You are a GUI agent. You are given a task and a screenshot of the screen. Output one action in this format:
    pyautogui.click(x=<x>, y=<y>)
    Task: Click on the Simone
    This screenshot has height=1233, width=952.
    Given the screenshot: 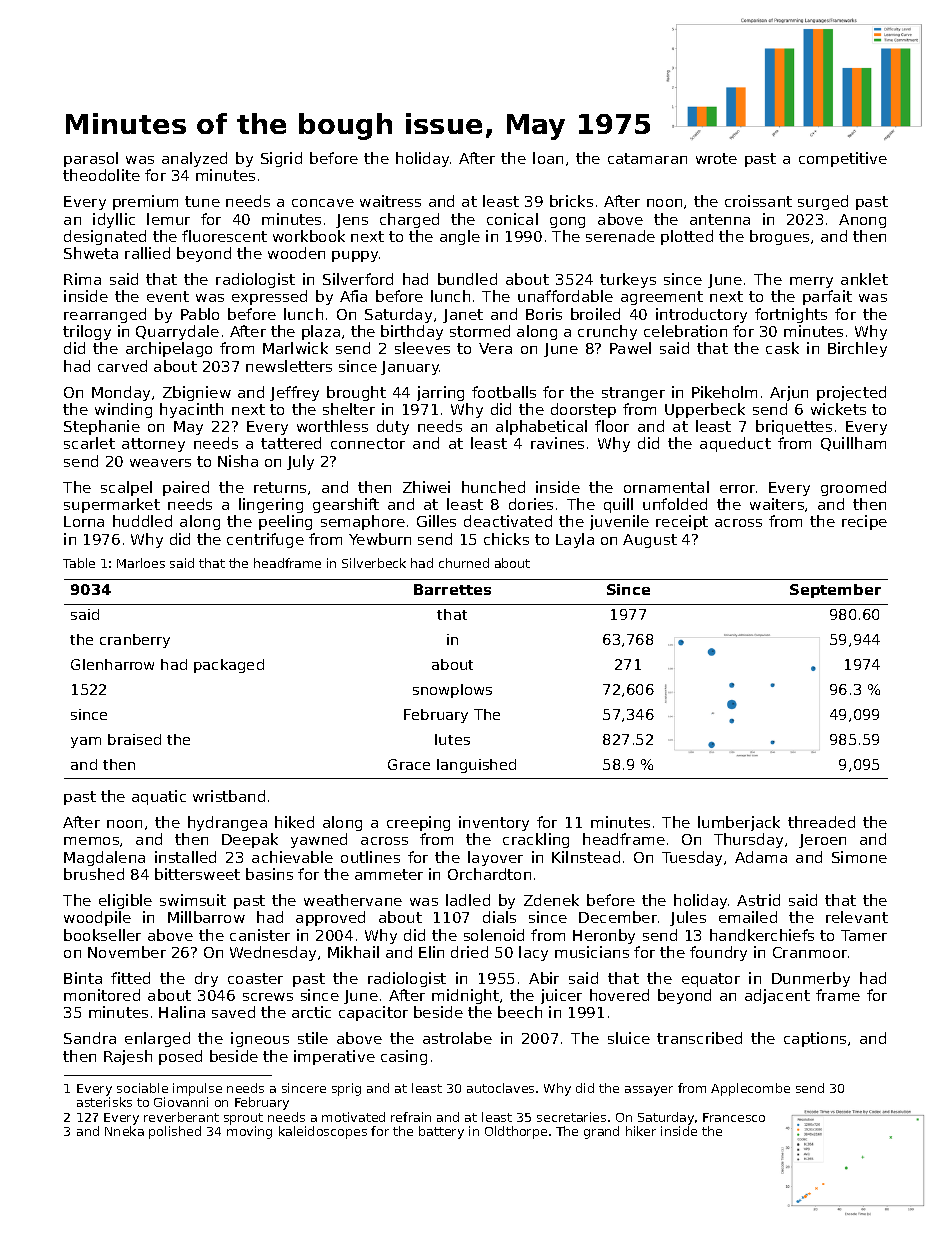 What is the action you would take?
    pyautogui.click(x=859, y=857)
